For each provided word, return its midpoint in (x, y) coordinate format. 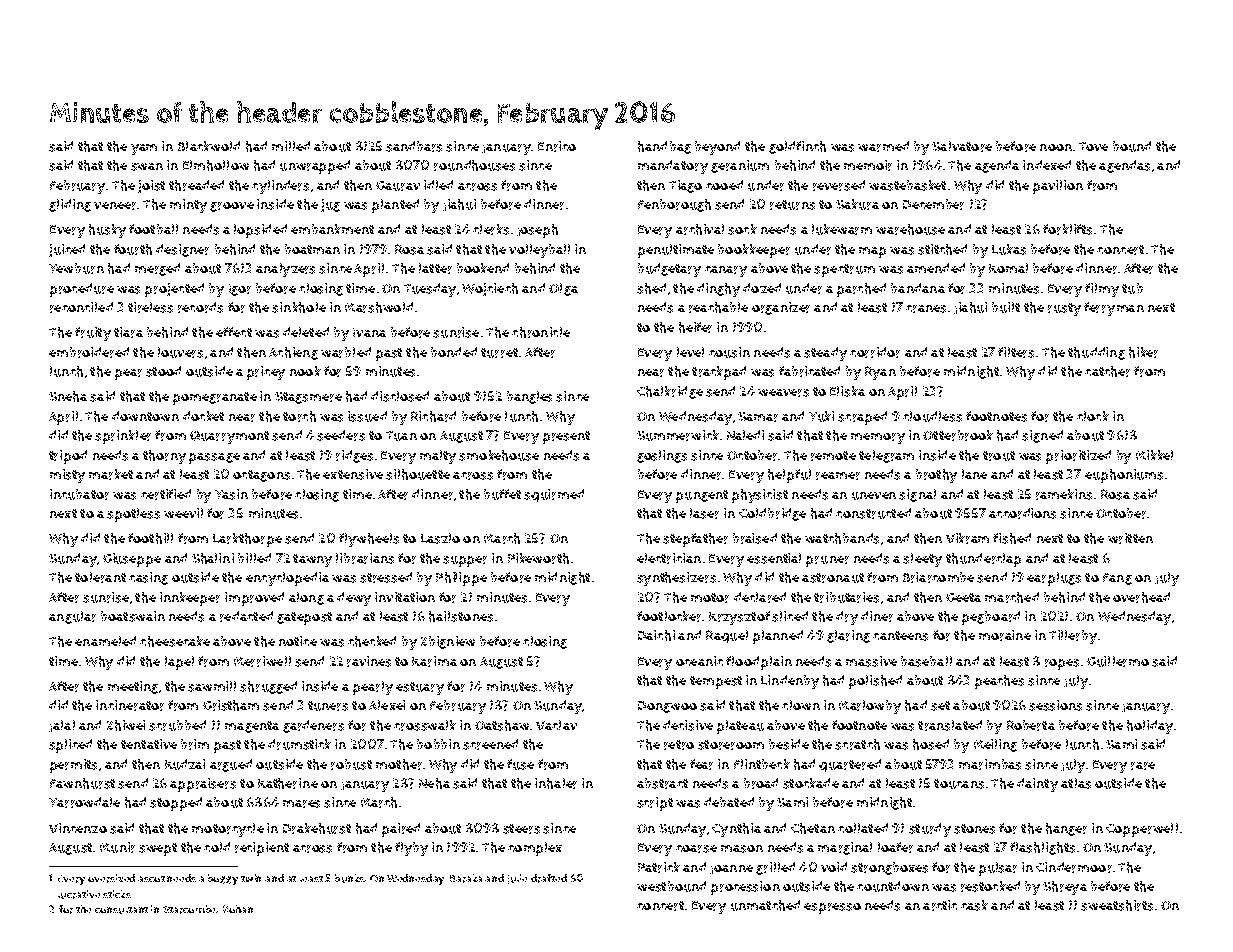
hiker (1143, 352)
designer (182, 250)
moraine (1005, 635)
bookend (483, 268)
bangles (529, 397)
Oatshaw (502, 725)
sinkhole (299, 307)
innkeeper (190, 599)
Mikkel (1154, 455)
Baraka (466, 878)
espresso (832, 908)
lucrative (79, 894)
